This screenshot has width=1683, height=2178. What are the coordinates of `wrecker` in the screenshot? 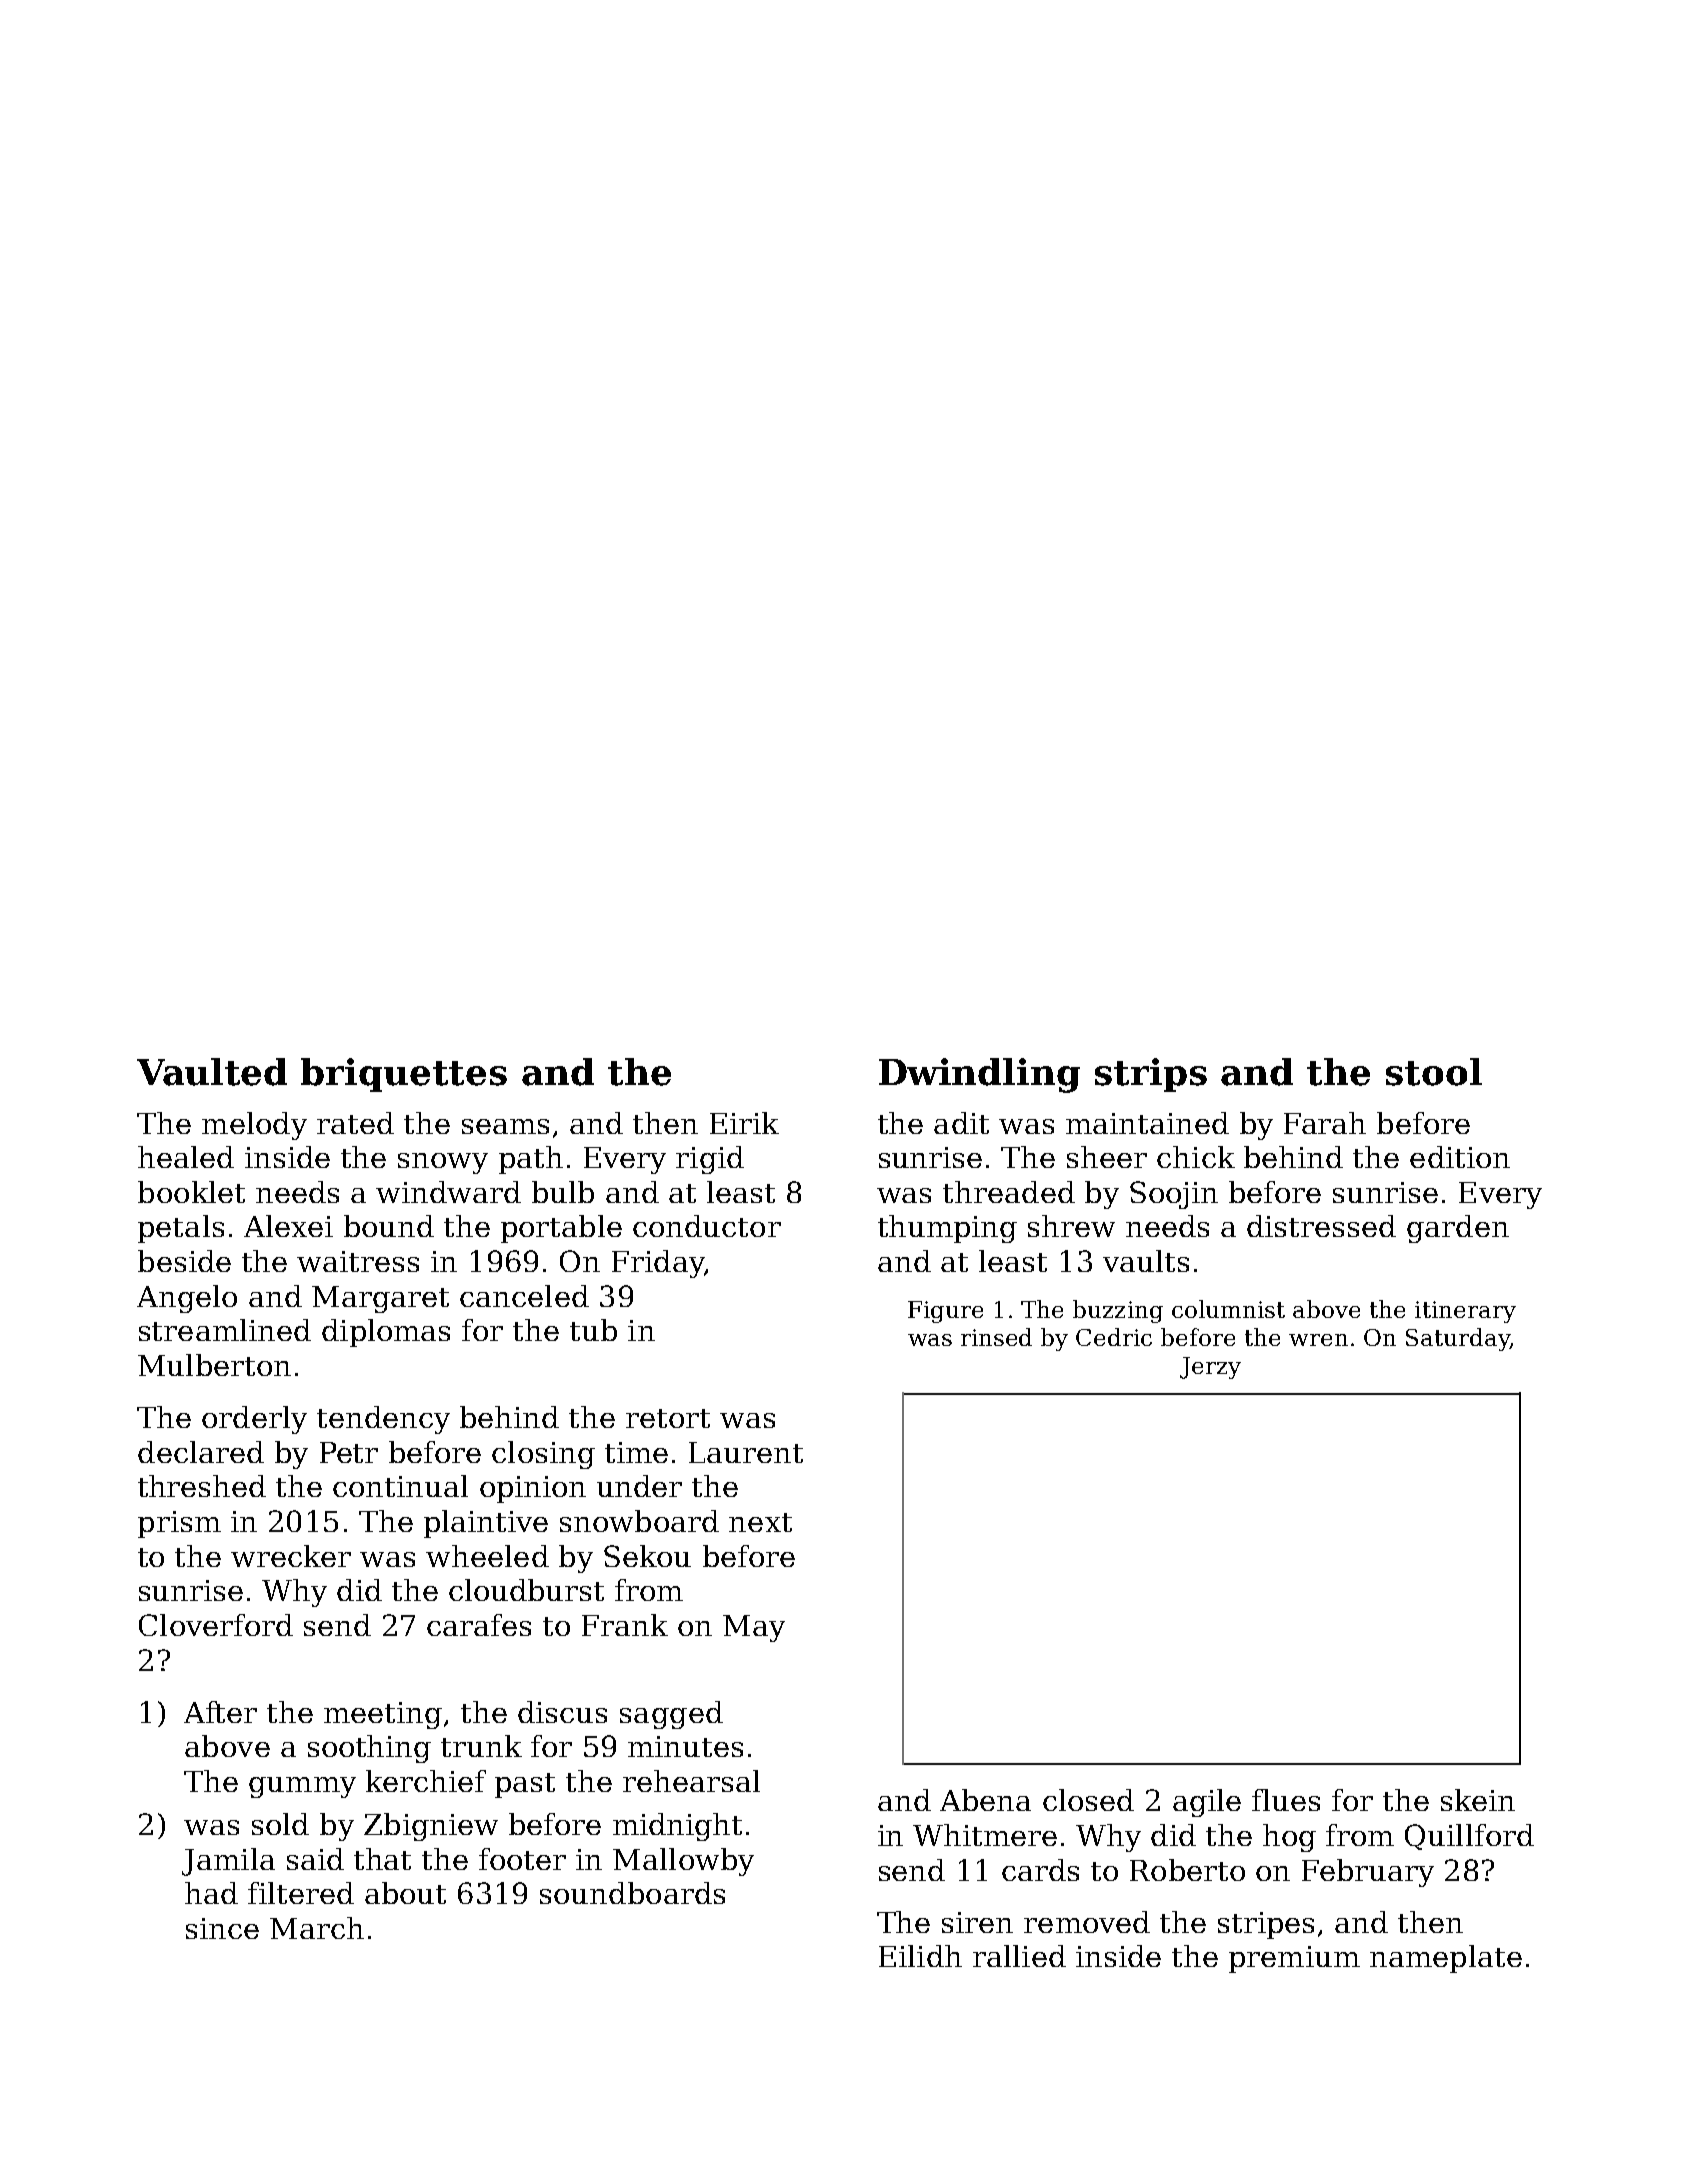 It's located at (291, 1556).
